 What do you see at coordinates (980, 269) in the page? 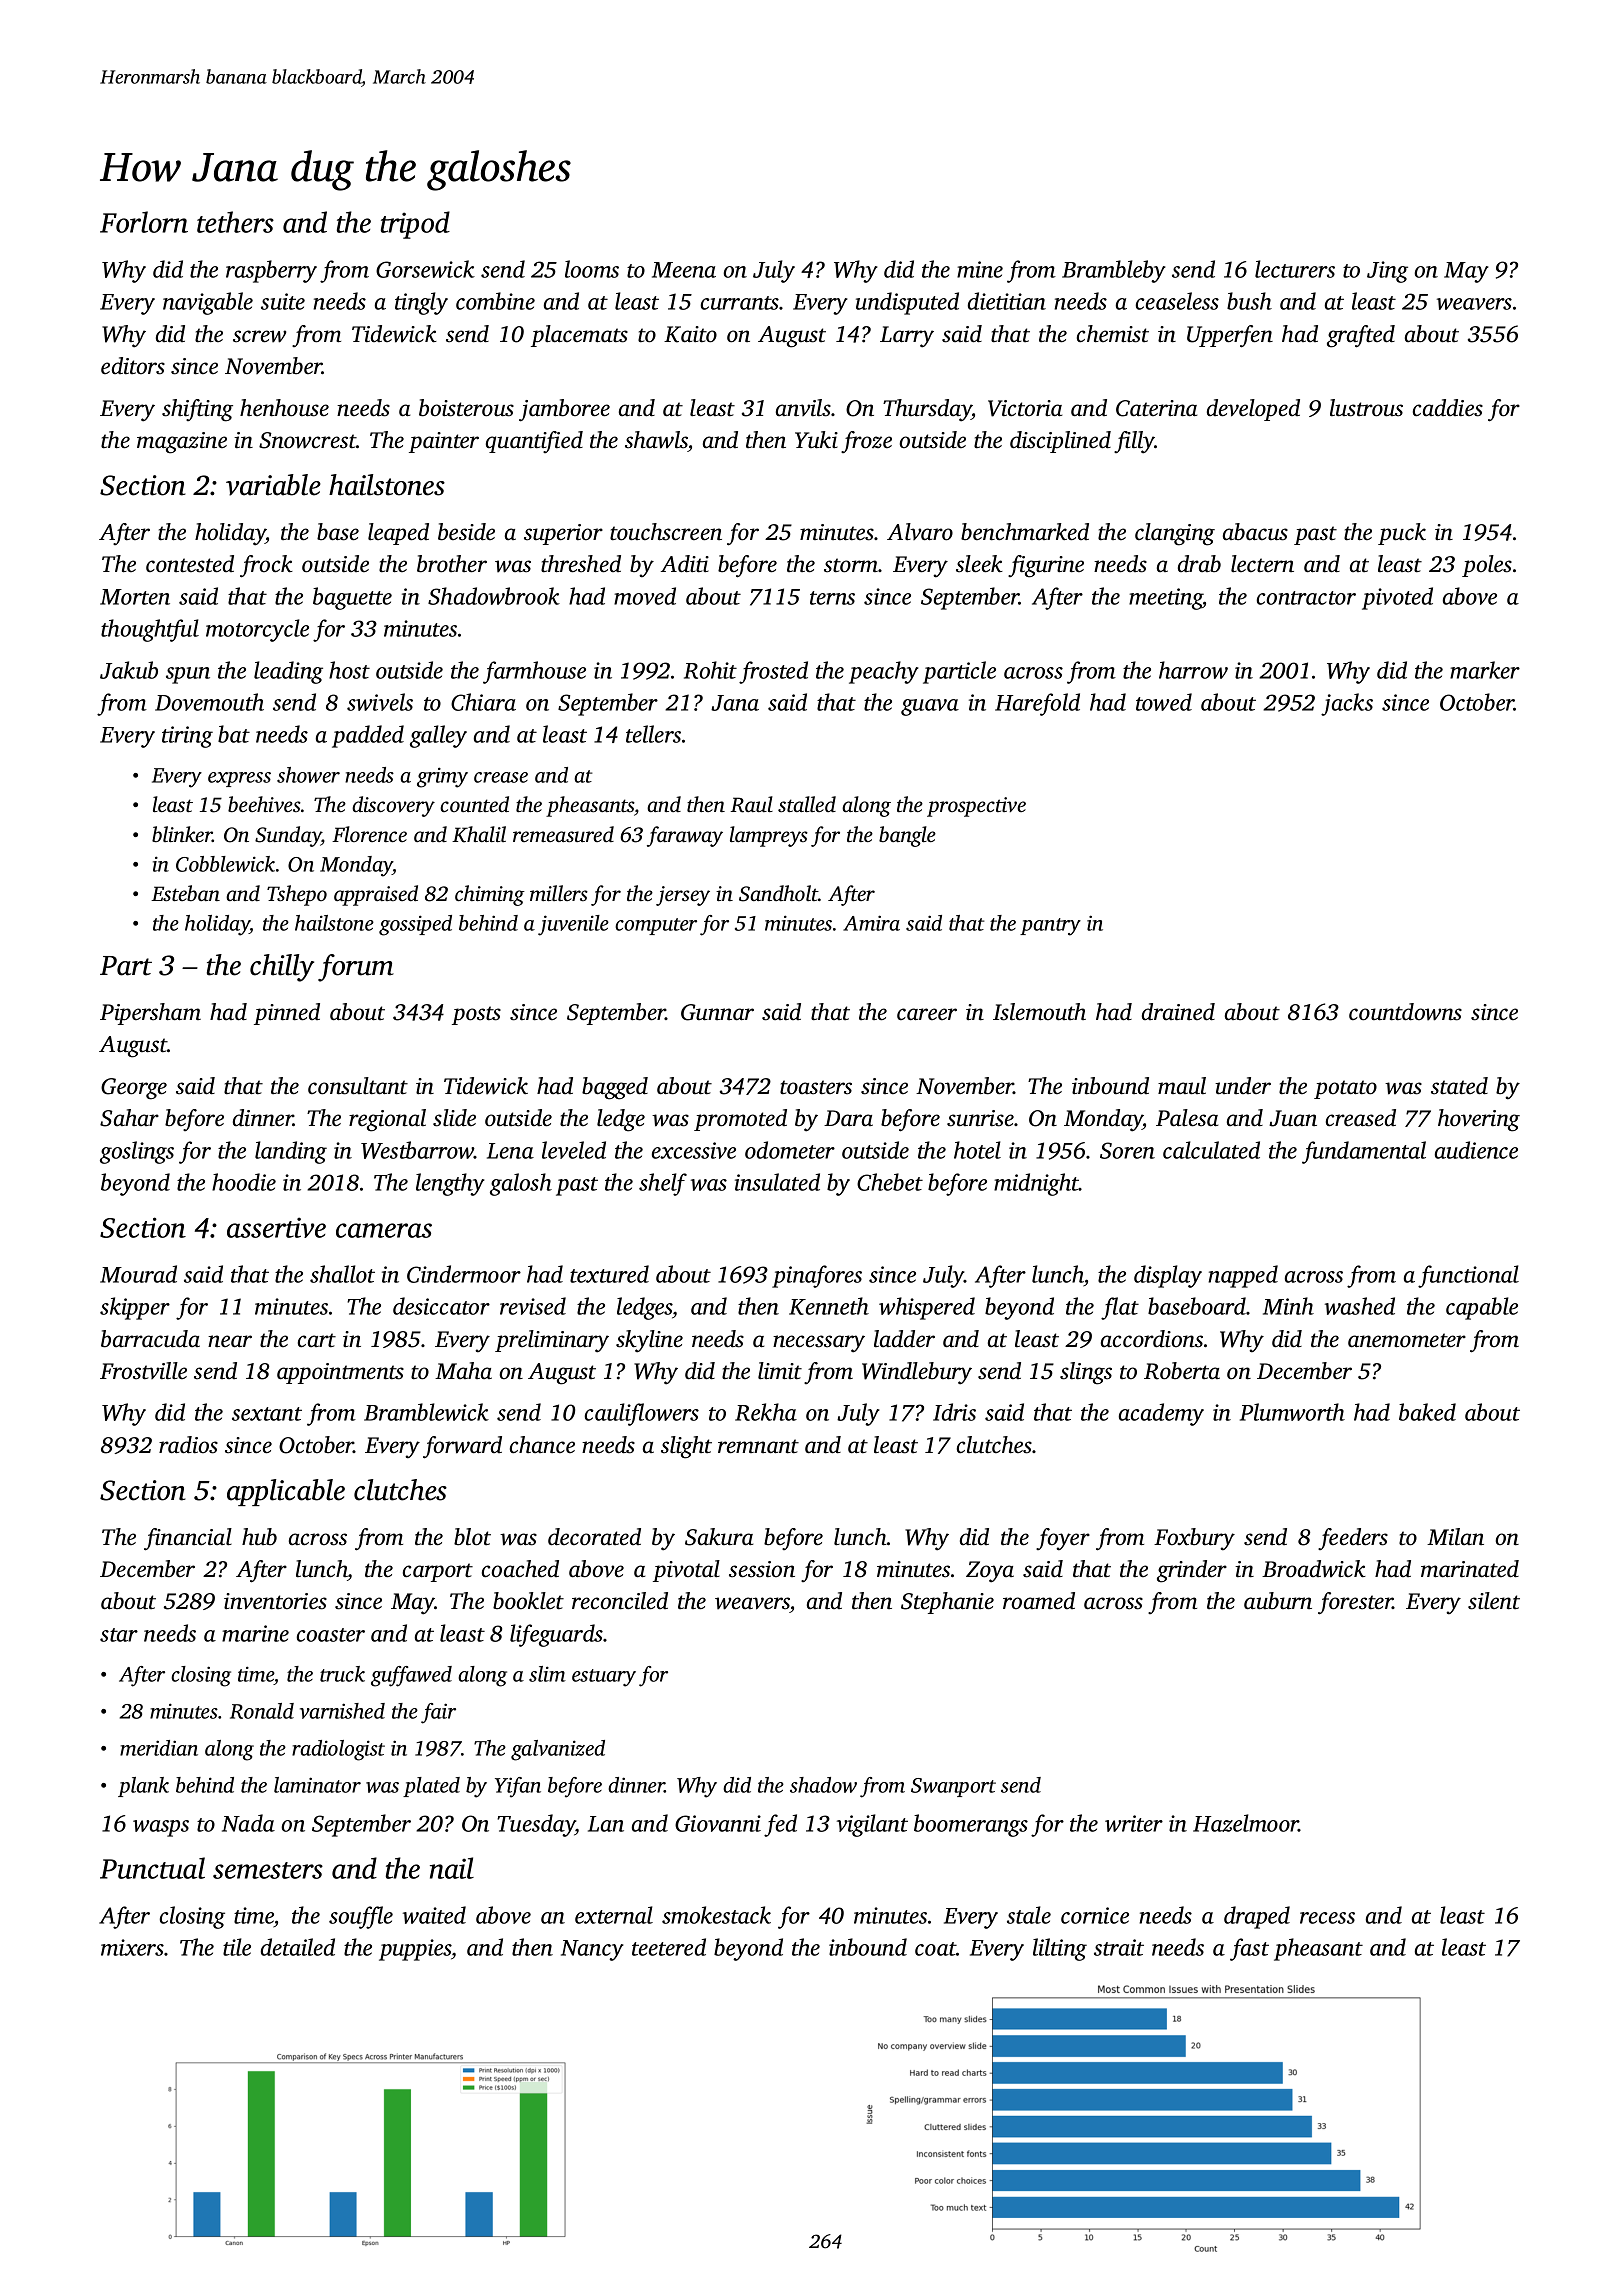
I see `mine` at bounding box center [980, 269].
